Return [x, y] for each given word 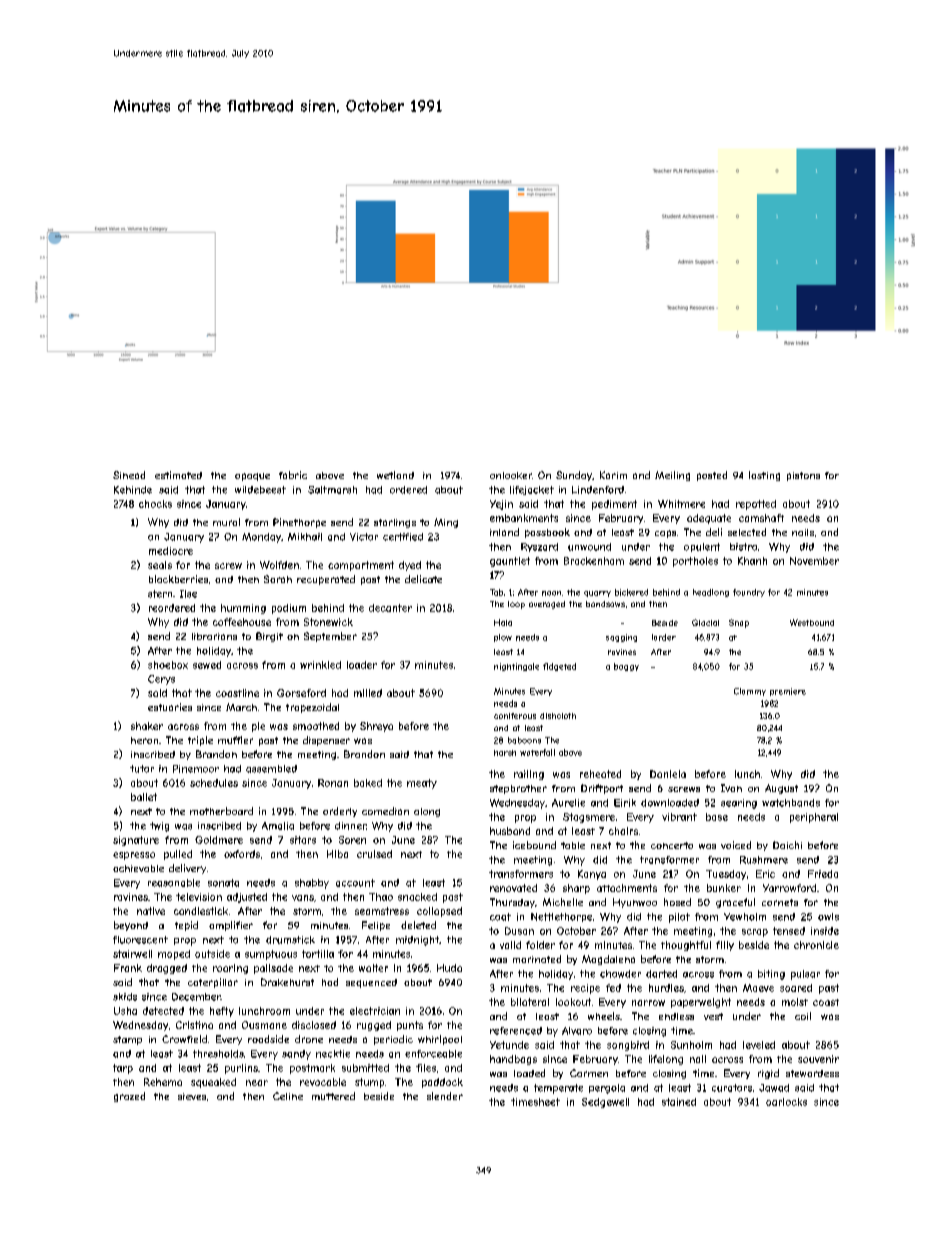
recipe [585, 989]
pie [258, 727]
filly [725, 946]
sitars [303, 840]
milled [368, 693]
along [427, 812]
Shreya [376, 727]
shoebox [168, 665]
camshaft [761, 518]
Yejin [501, 505]
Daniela [668, 774]
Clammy [750, 692]
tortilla [318, 954]
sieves [192, 1096]
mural [226, 522]
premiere [788, 692]
